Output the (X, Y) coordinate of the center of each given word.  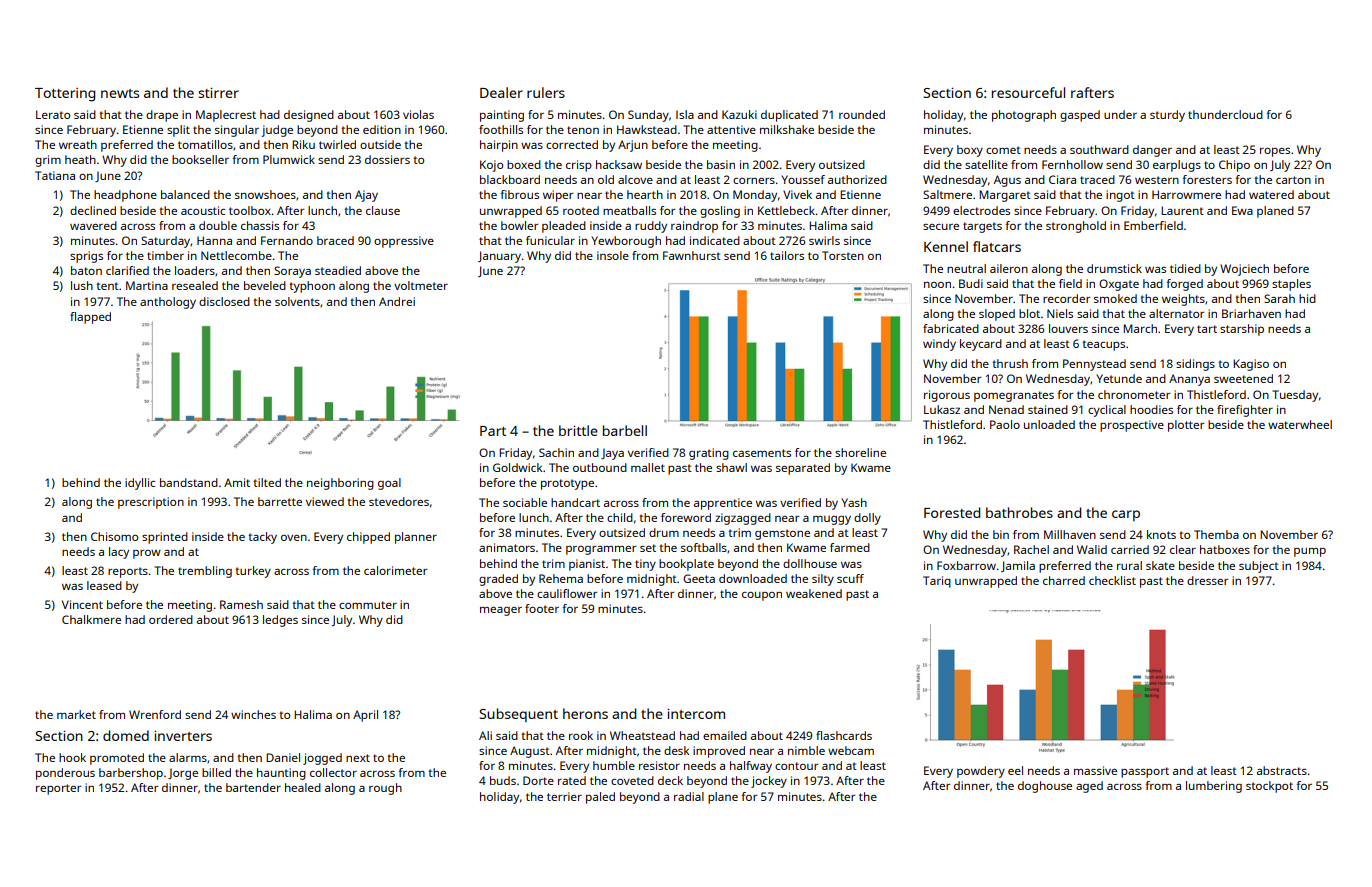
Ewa (1242, 210)
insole (613, 255)
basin (721, 164)
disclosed (224, 301)
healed (303, 787)
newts (120, 93)
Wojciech (1244, 270)
